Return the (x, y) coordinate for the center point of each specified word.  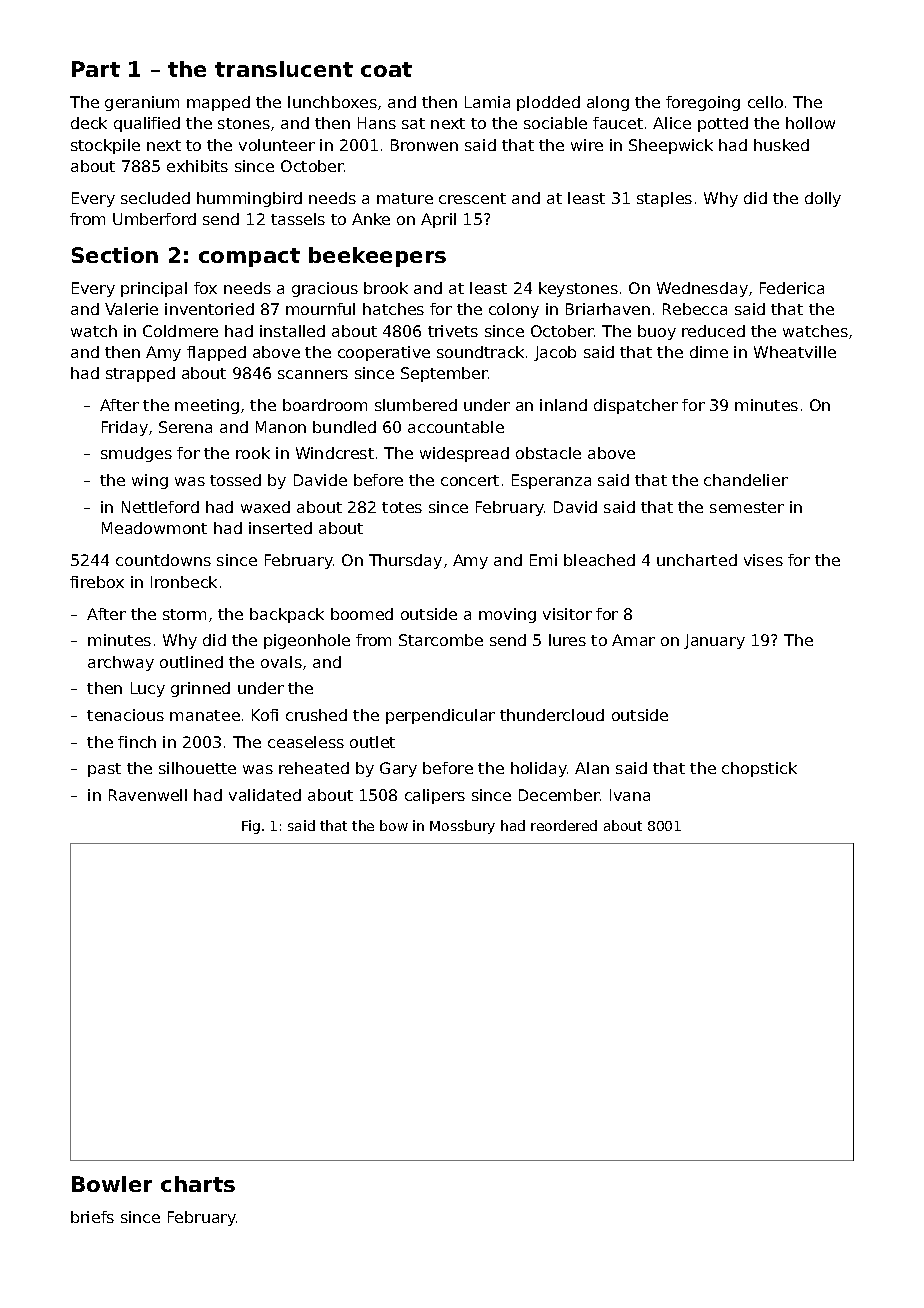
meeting (207, 406)
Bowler (112, 1184)
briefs (92, 1217)
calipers (435, 796)
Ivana (630, 795)
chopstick (759, 769)
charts (198, 1184)
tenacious (125, 715)
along (608, 103)
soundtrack (480, 352)
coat (386, 69)
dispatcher (636, 406)
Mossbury (462, 827)
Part (96, 69)
